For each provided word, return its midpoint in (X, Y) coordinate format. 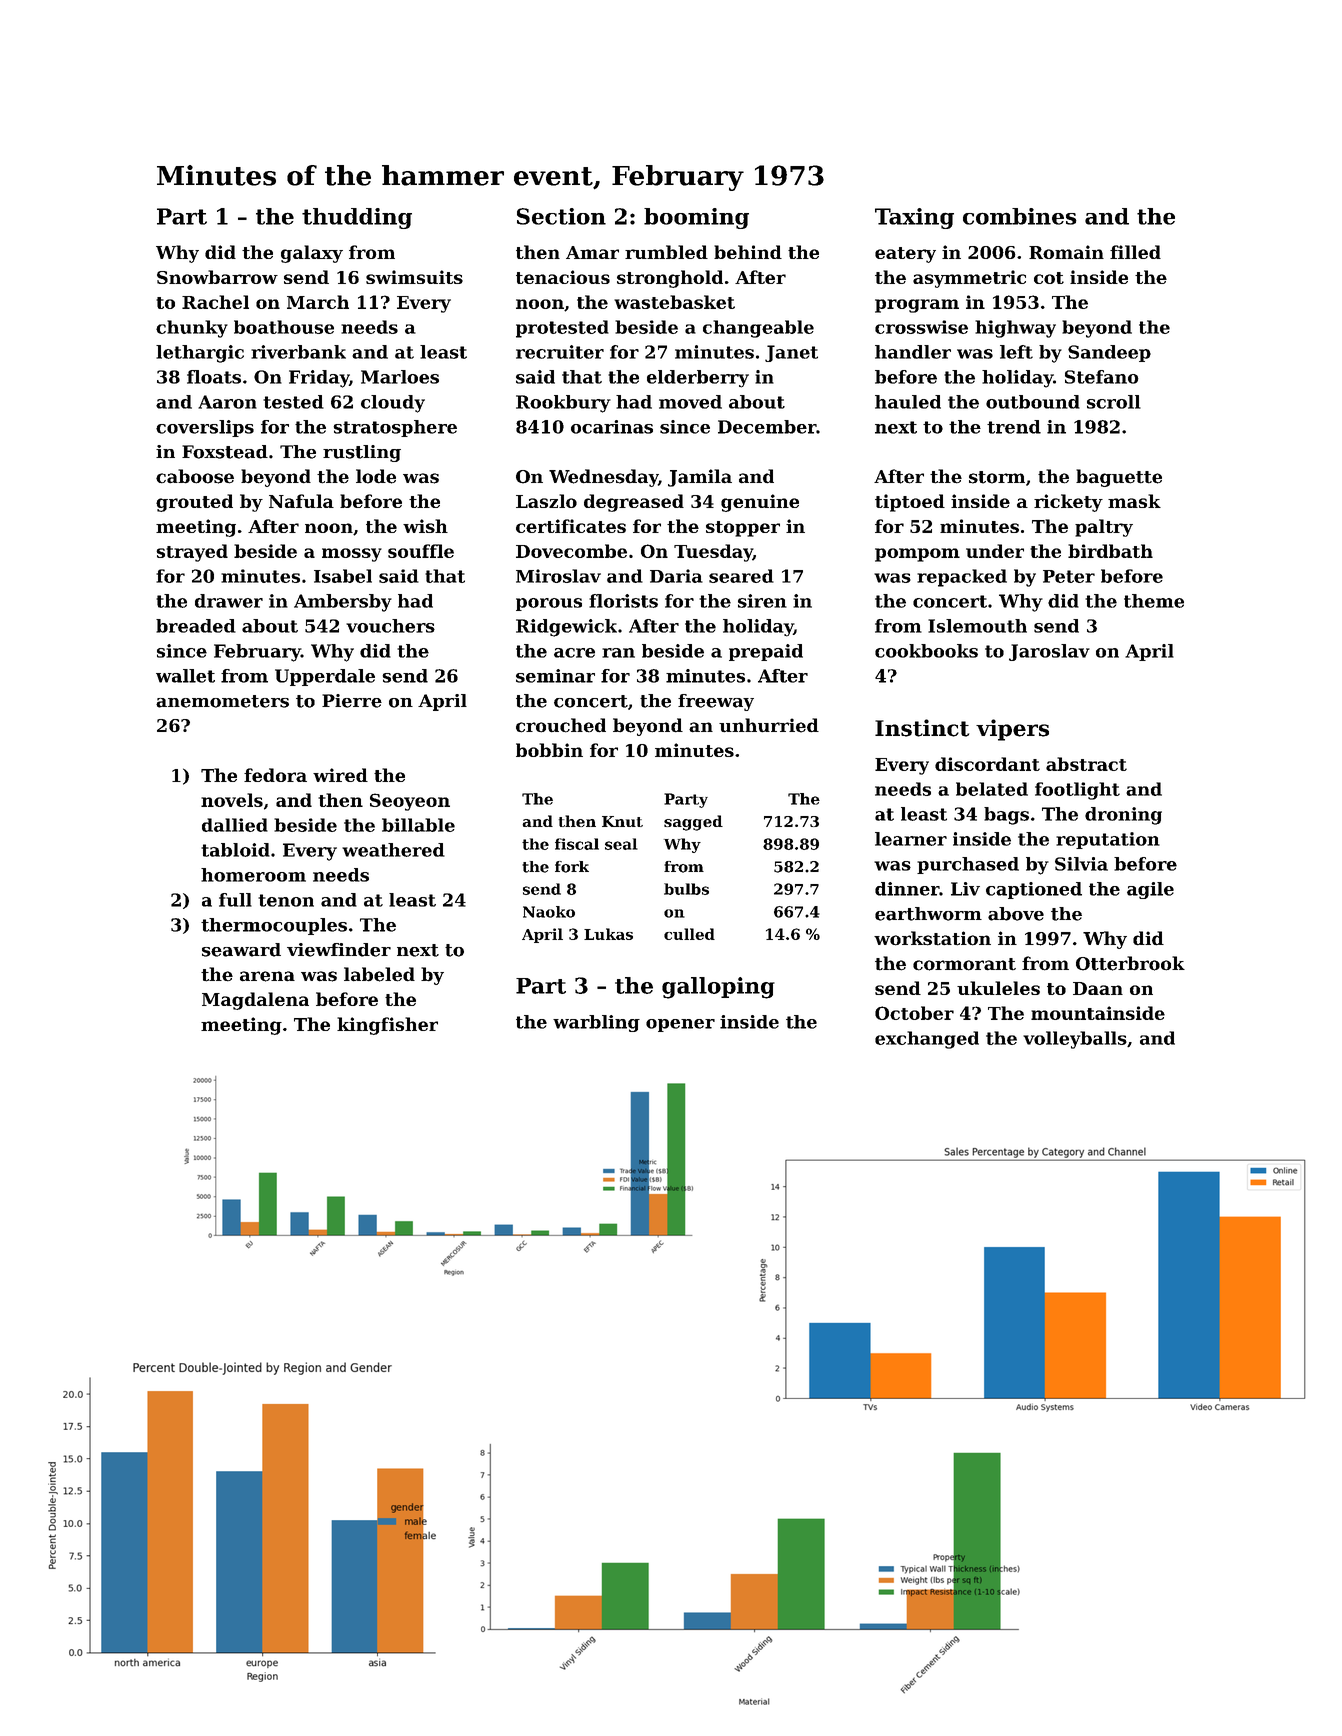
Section (561, 216)
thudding (357, 218)
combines (1020, 216)
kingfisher (387, 1026)
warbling (596, 1023)
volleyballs (1075, 1040)
